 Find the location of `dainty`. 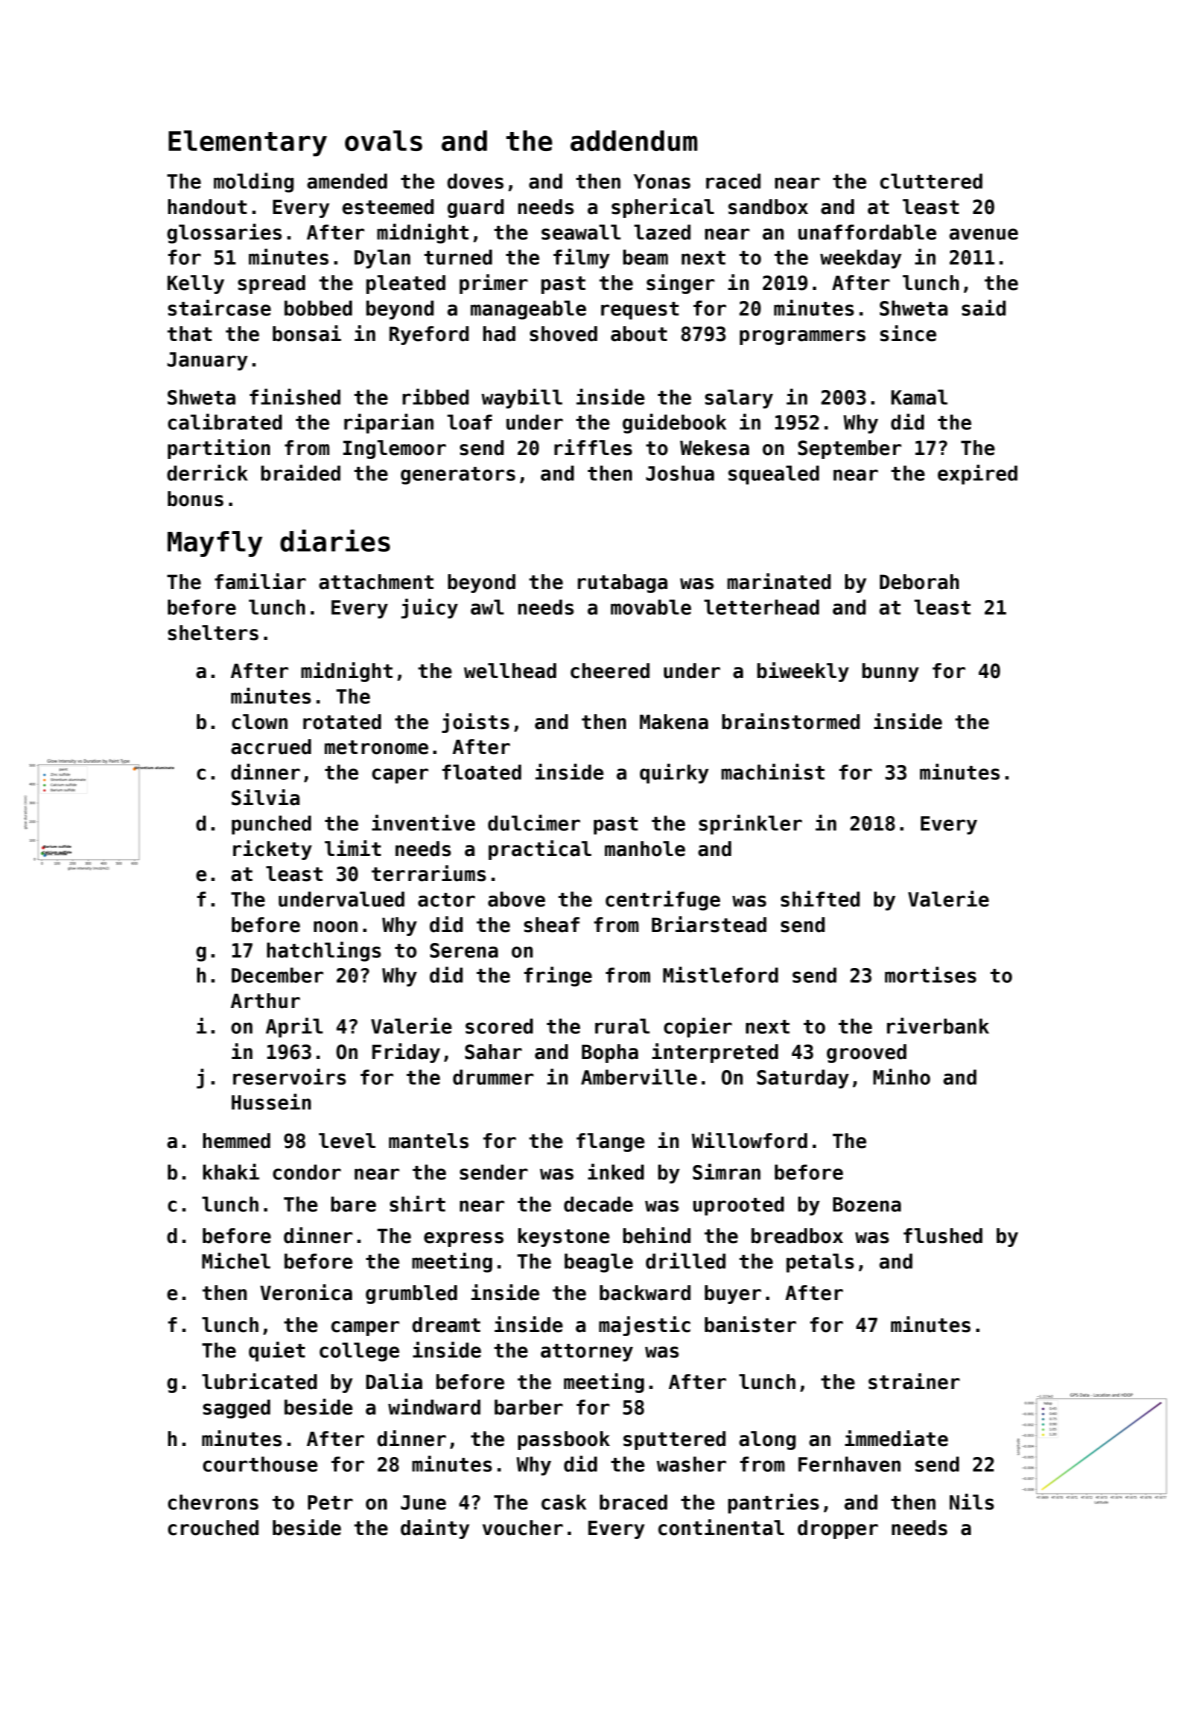

dainty is located at coordinates (435, 1529).
